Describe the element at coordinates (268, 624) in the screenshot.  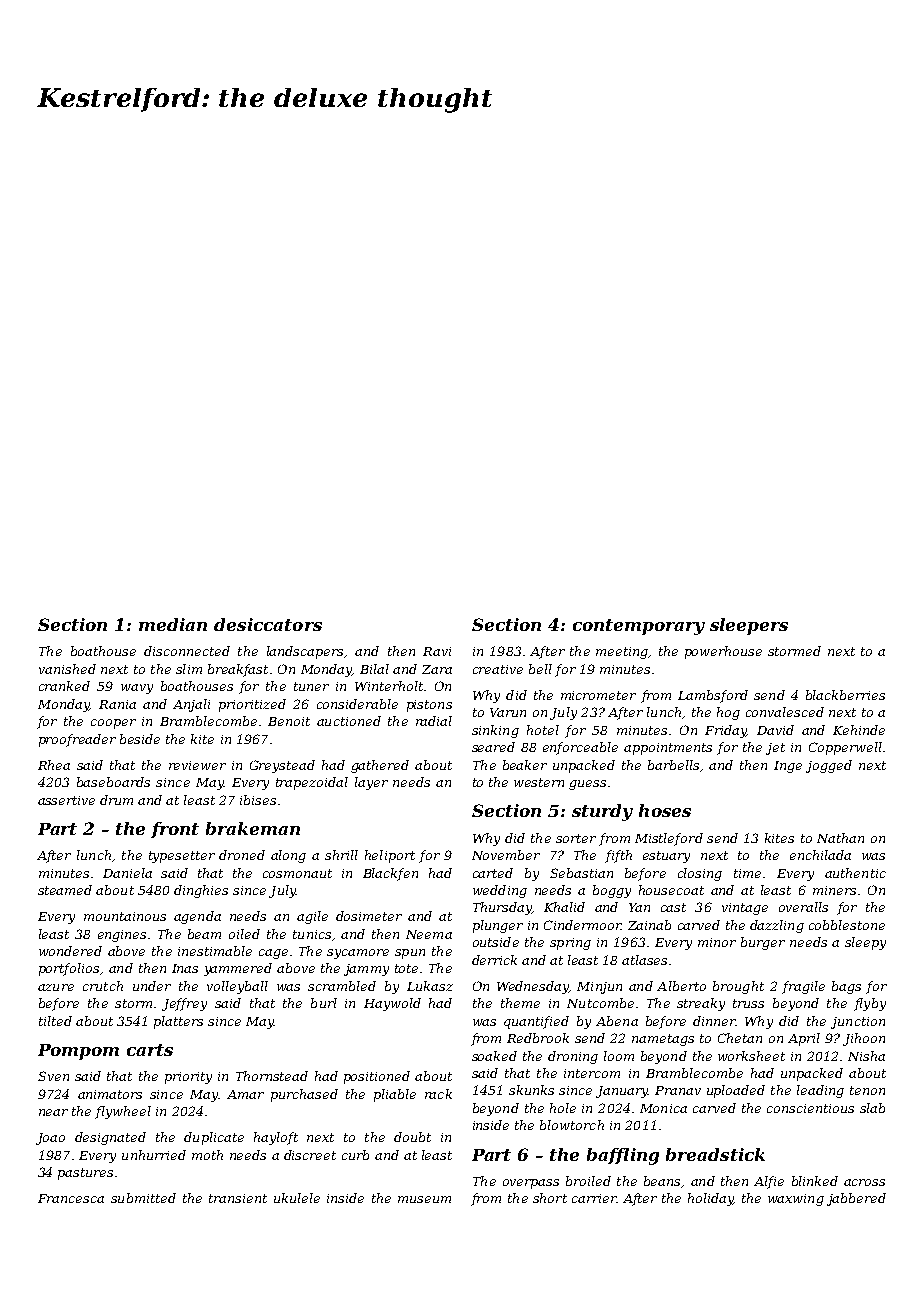
I see `desiccators` at that location.
